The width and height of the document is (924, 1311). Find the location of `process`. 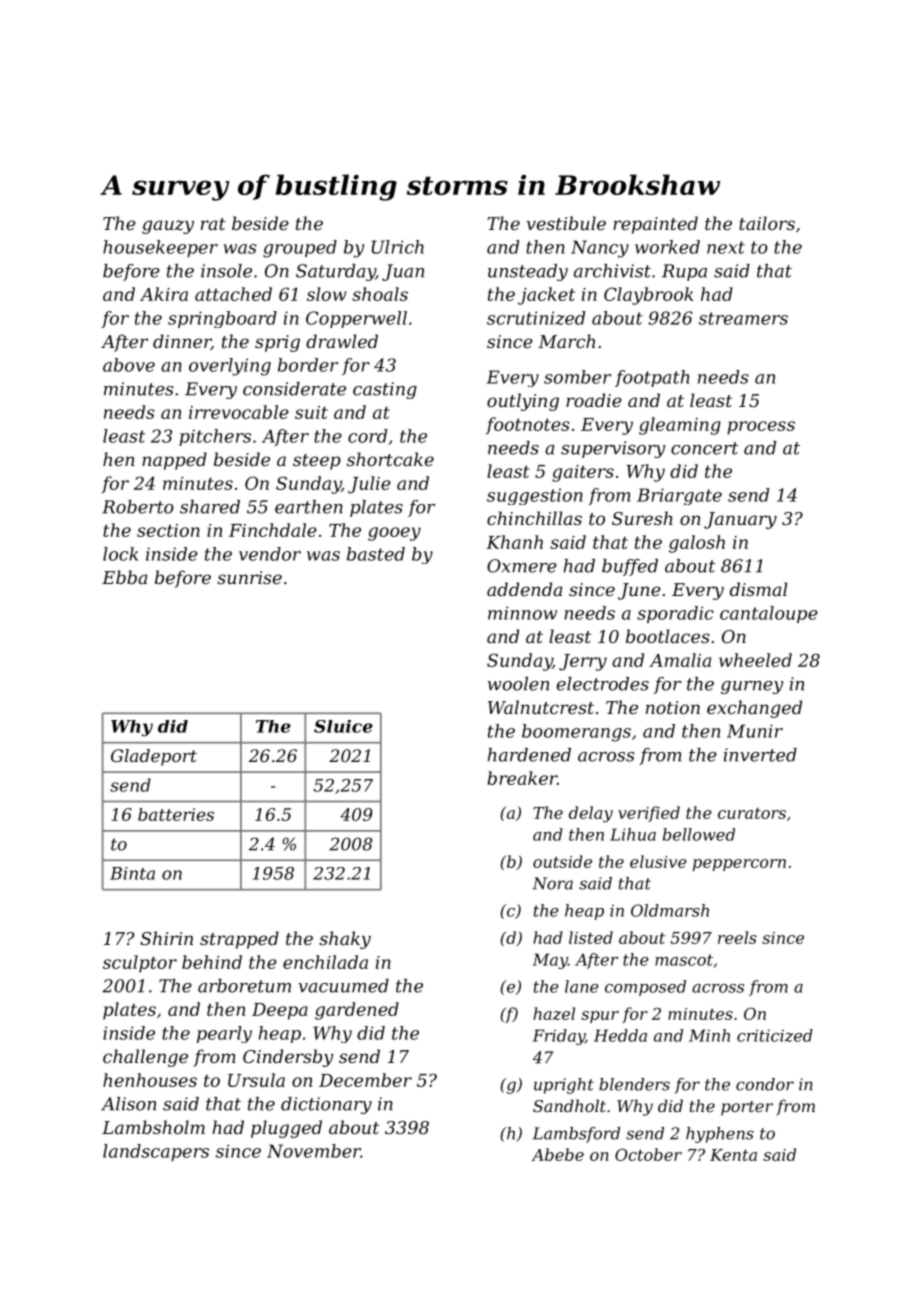

process is located at coordinates (761, 428).
